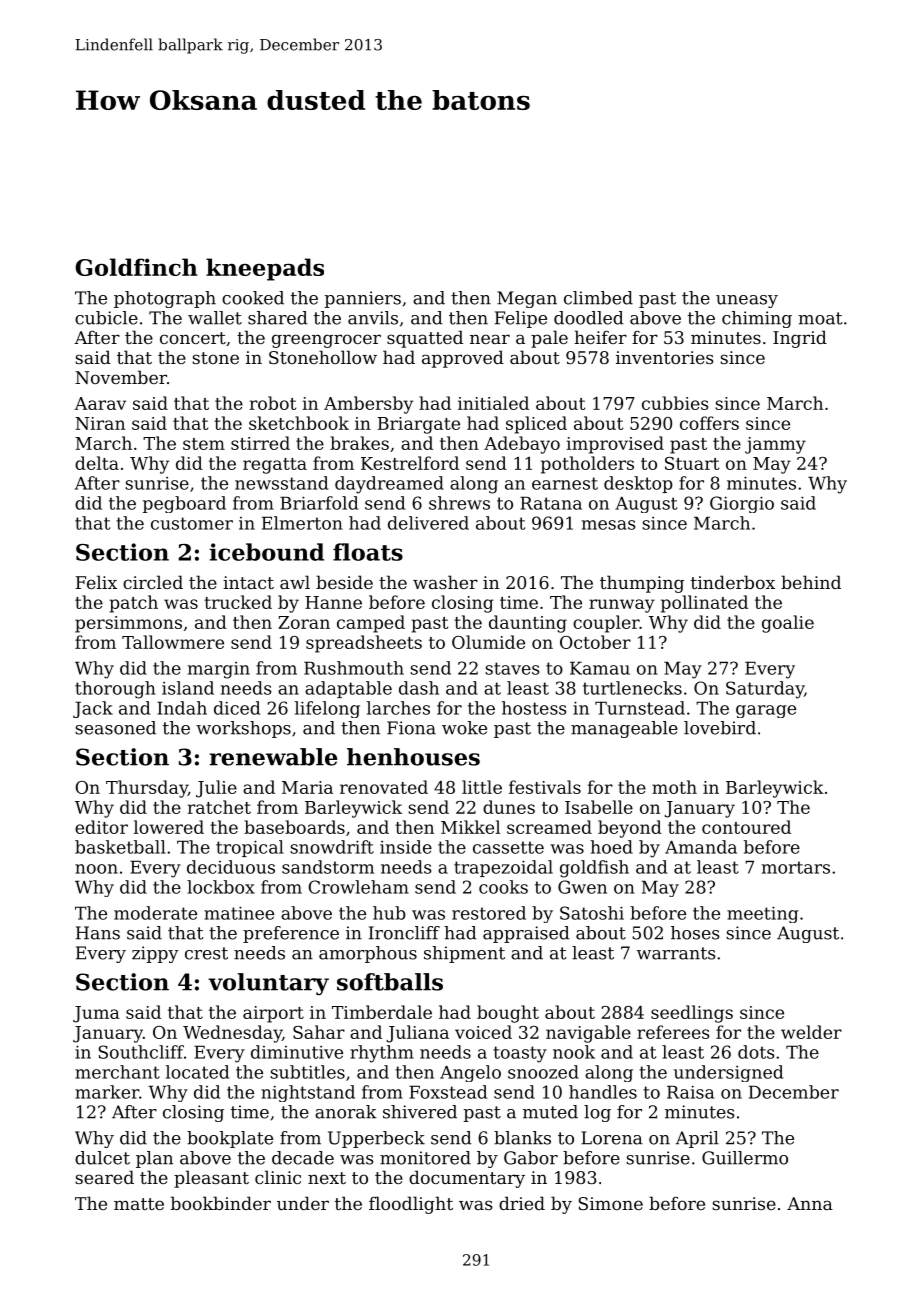 The width and height of the document is (924, 1308). I want to click on lowered, so click(169, 827).
